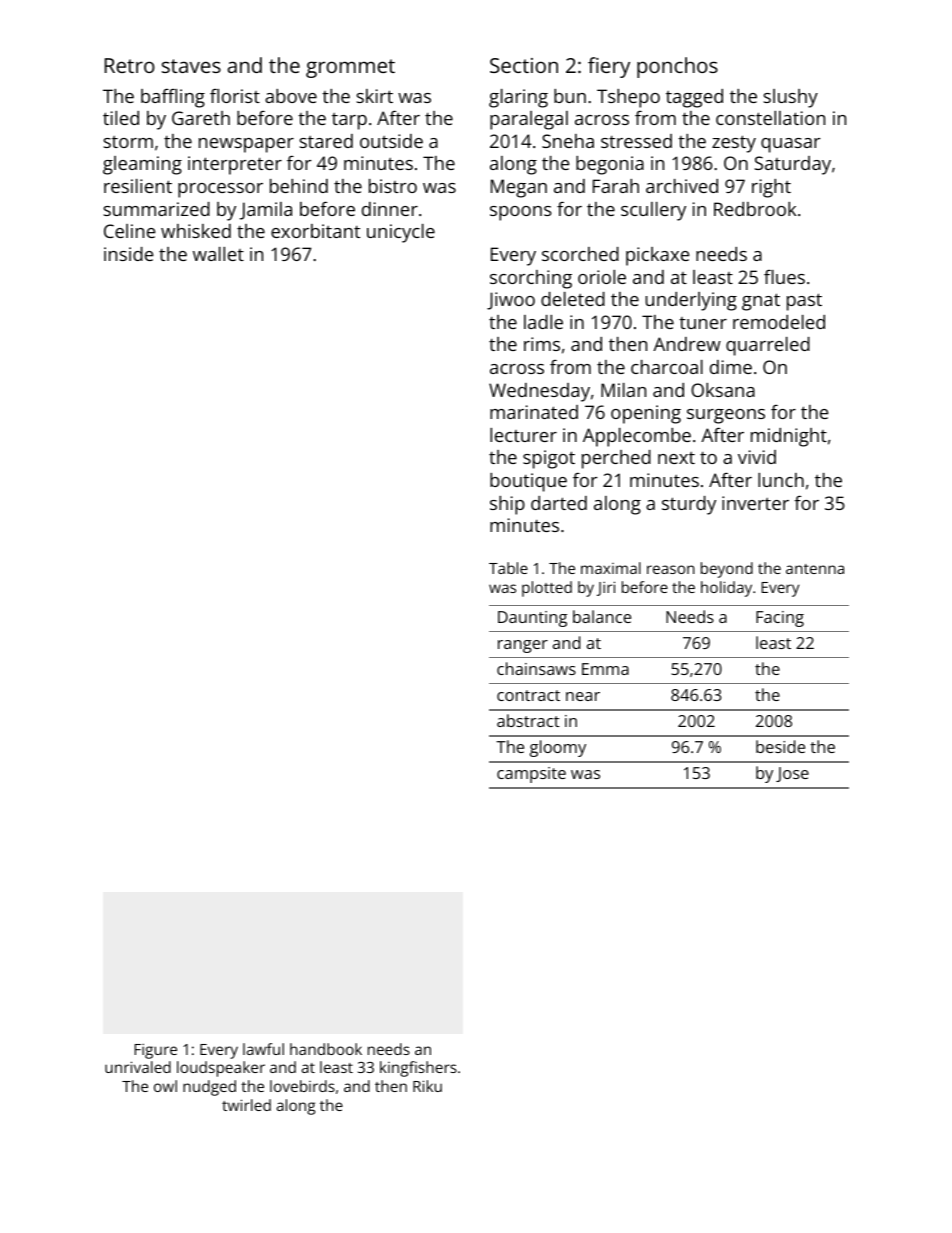  Describe the element at coordinates (523, 646) in the screenshot. I see `ranger` at that location.
